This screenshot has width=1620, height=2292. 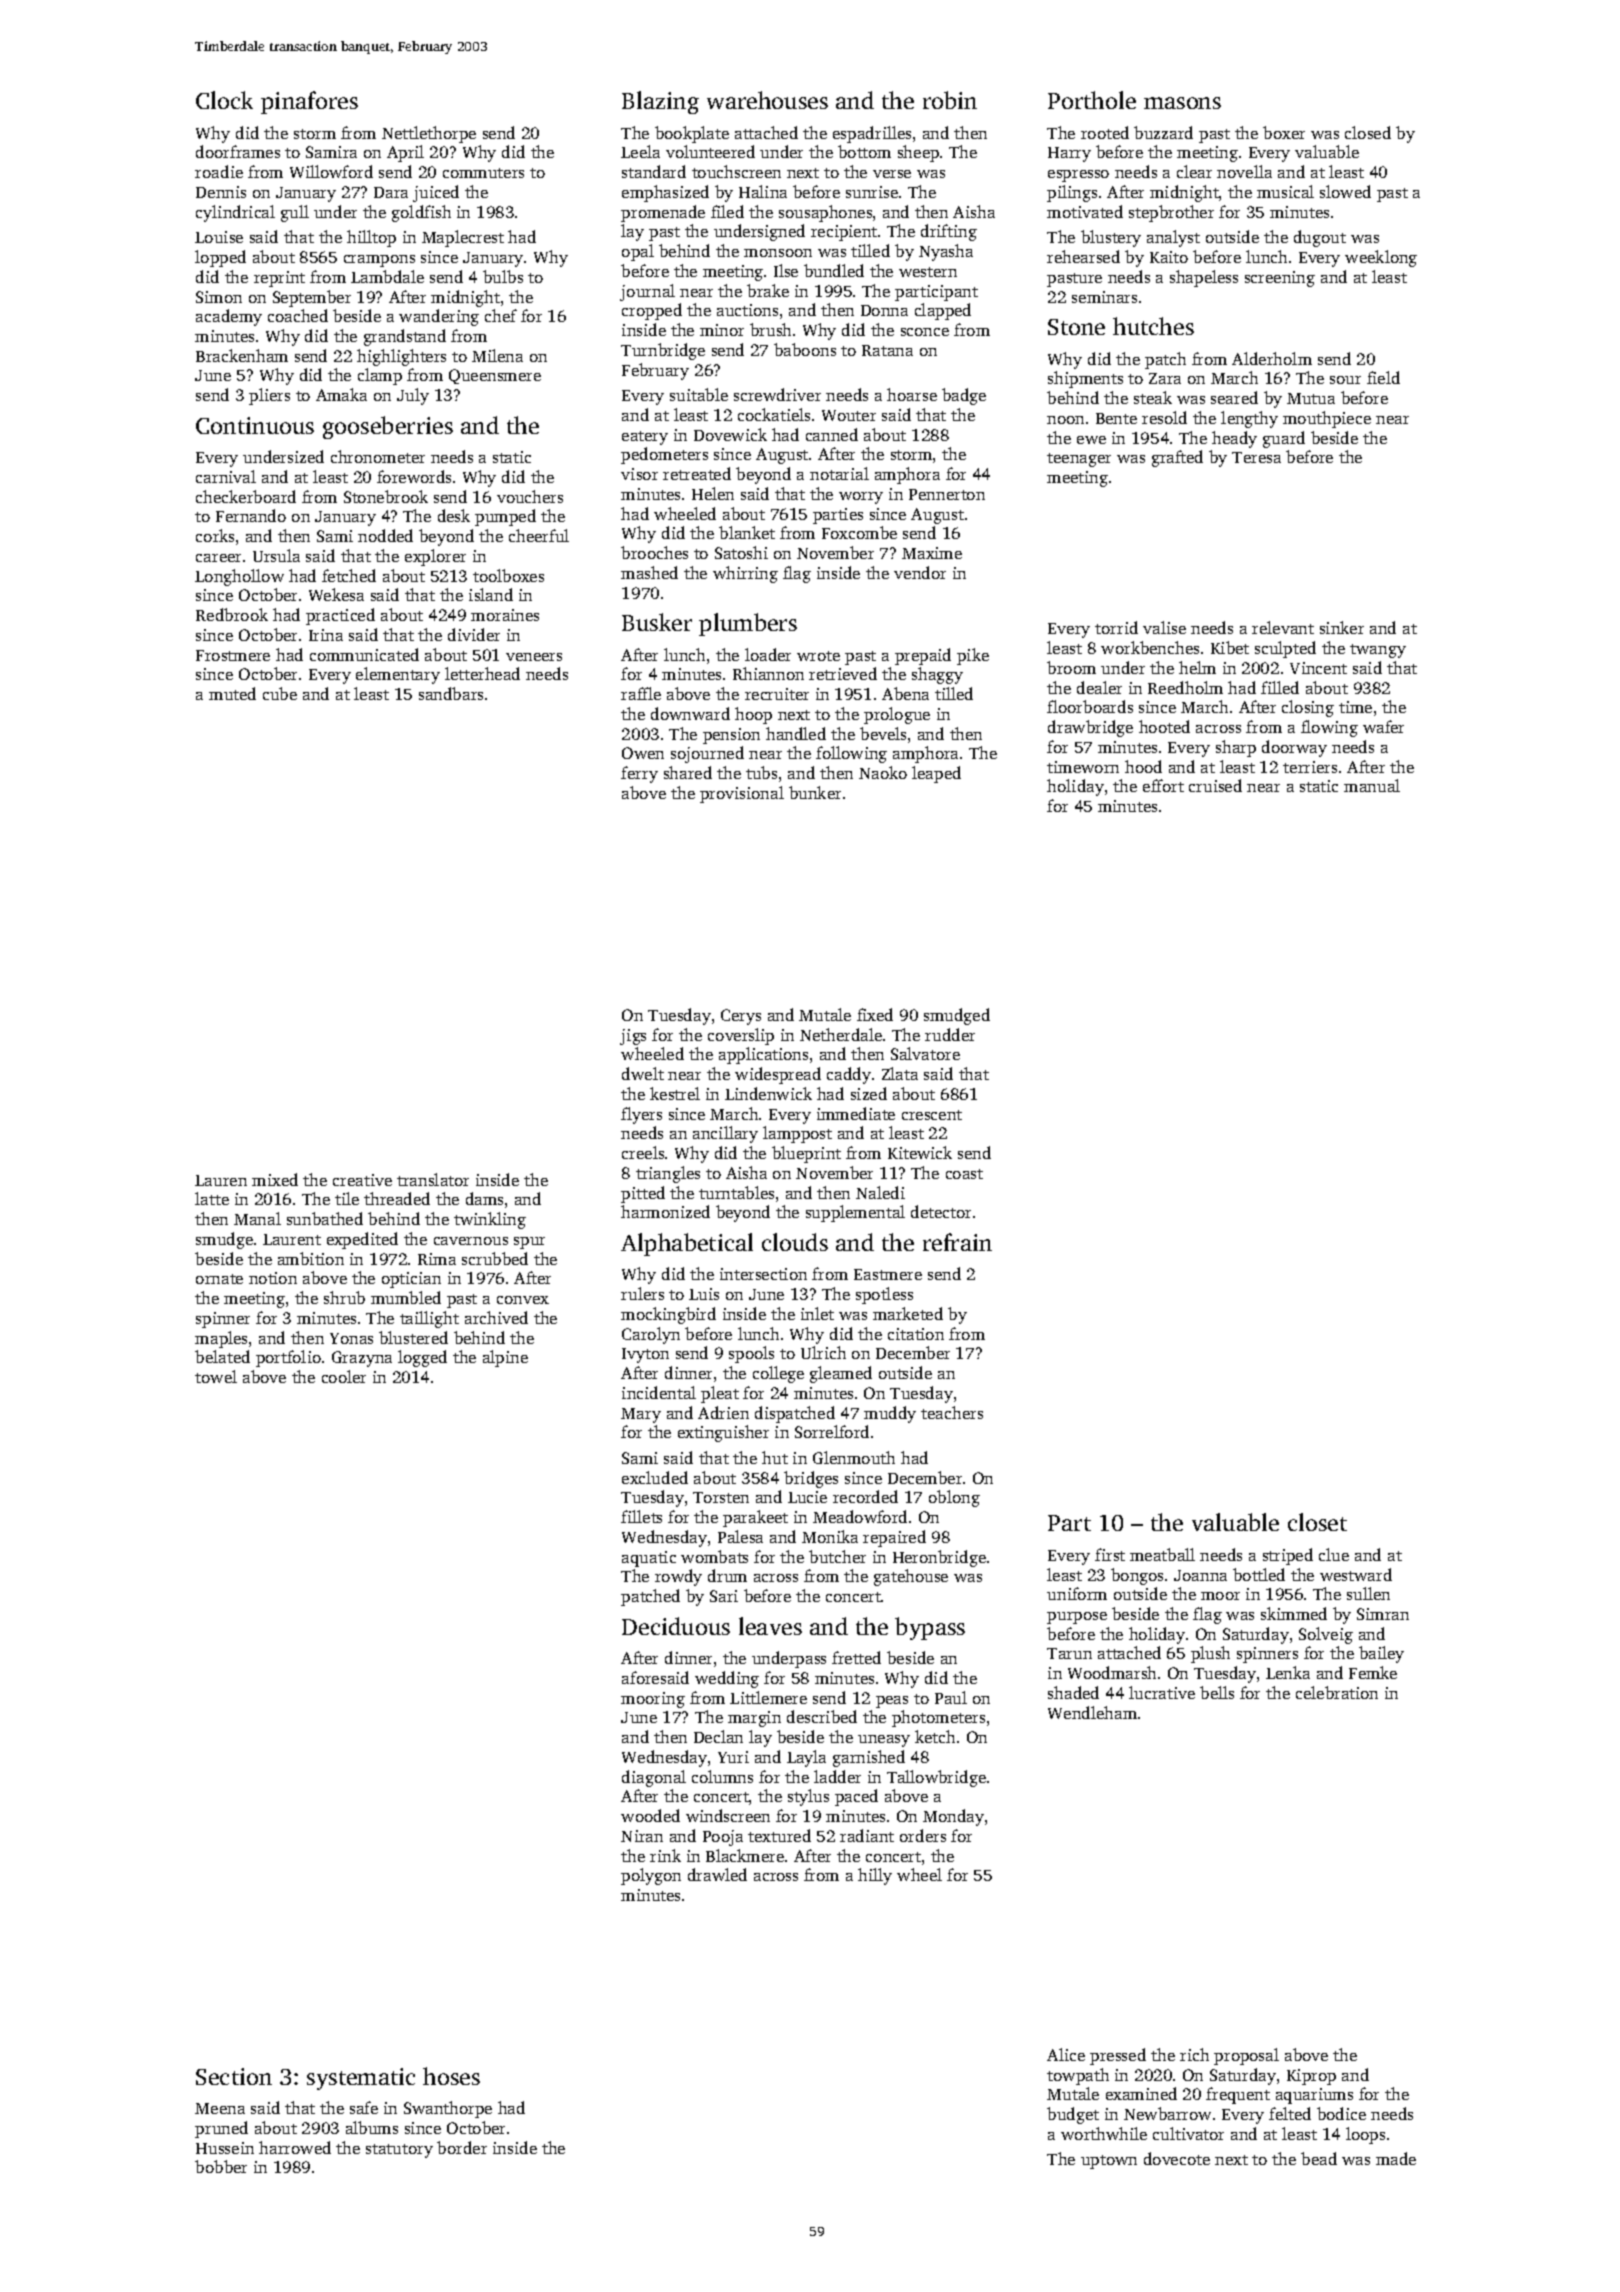 I want to click on proposal, so click(x=1246, y=2056).
